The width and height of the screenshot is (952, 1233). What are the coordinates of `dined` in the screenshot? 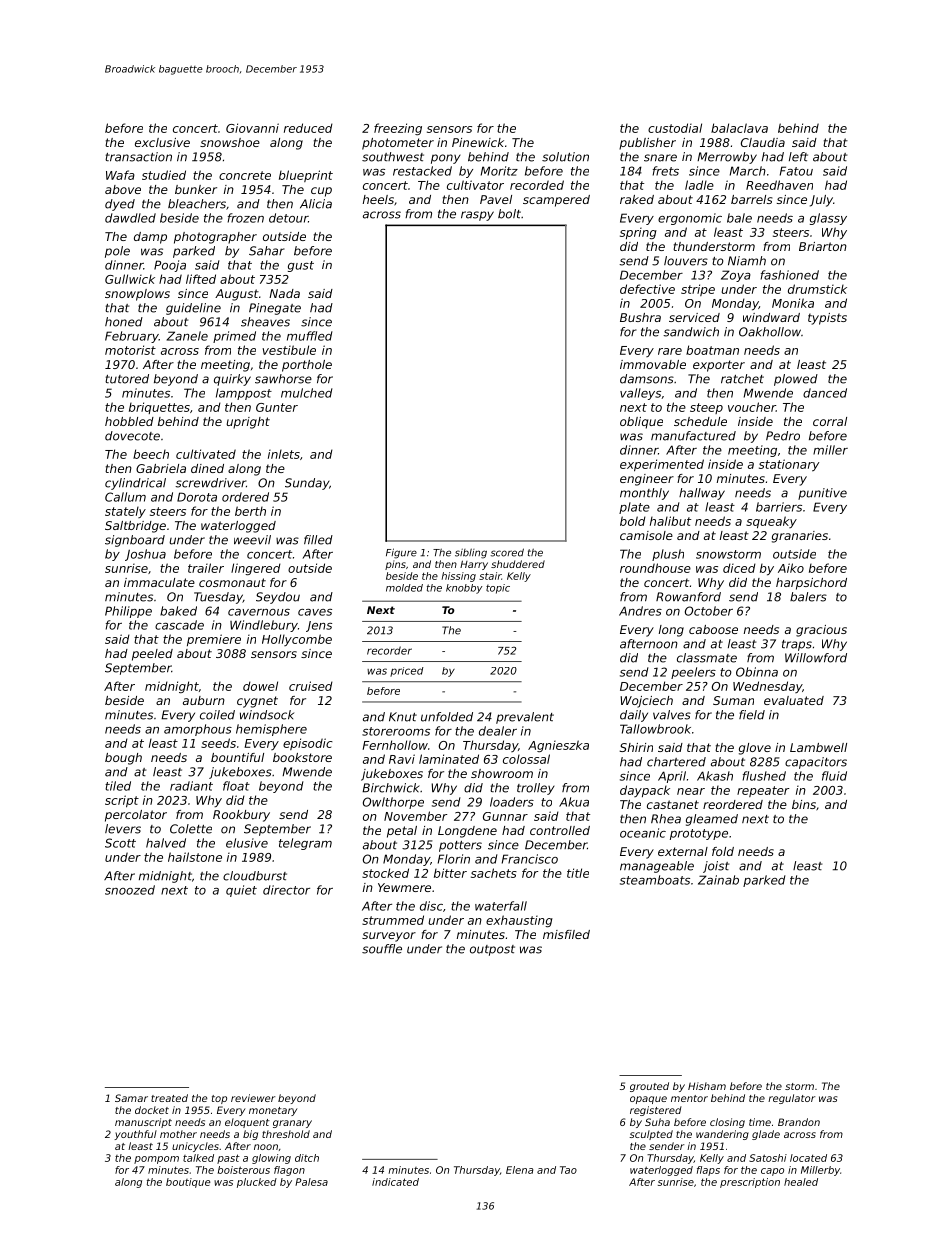 It's located at (207, 468).
